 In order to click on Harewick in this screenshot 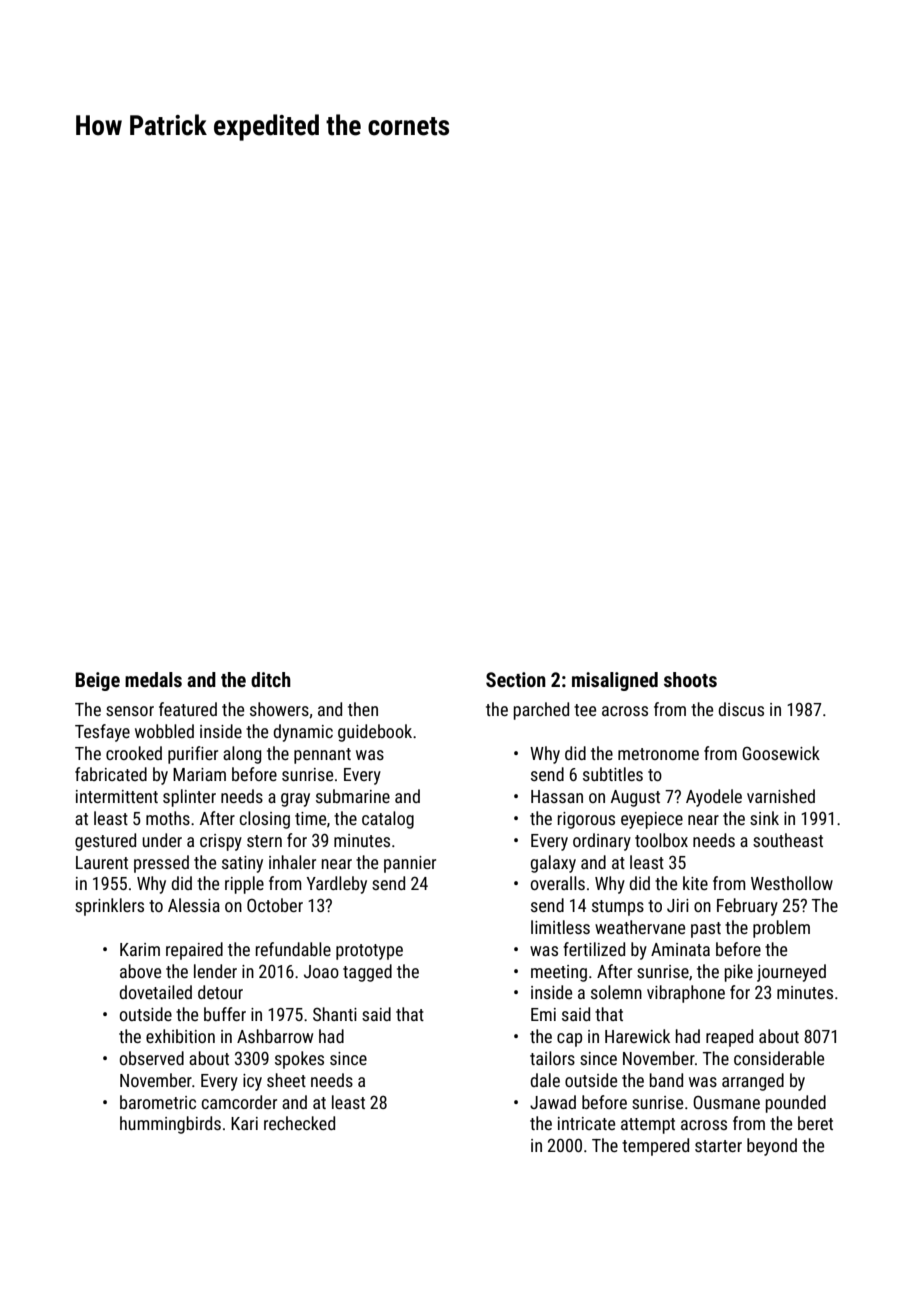, I will do `click(637, 1036)`.
